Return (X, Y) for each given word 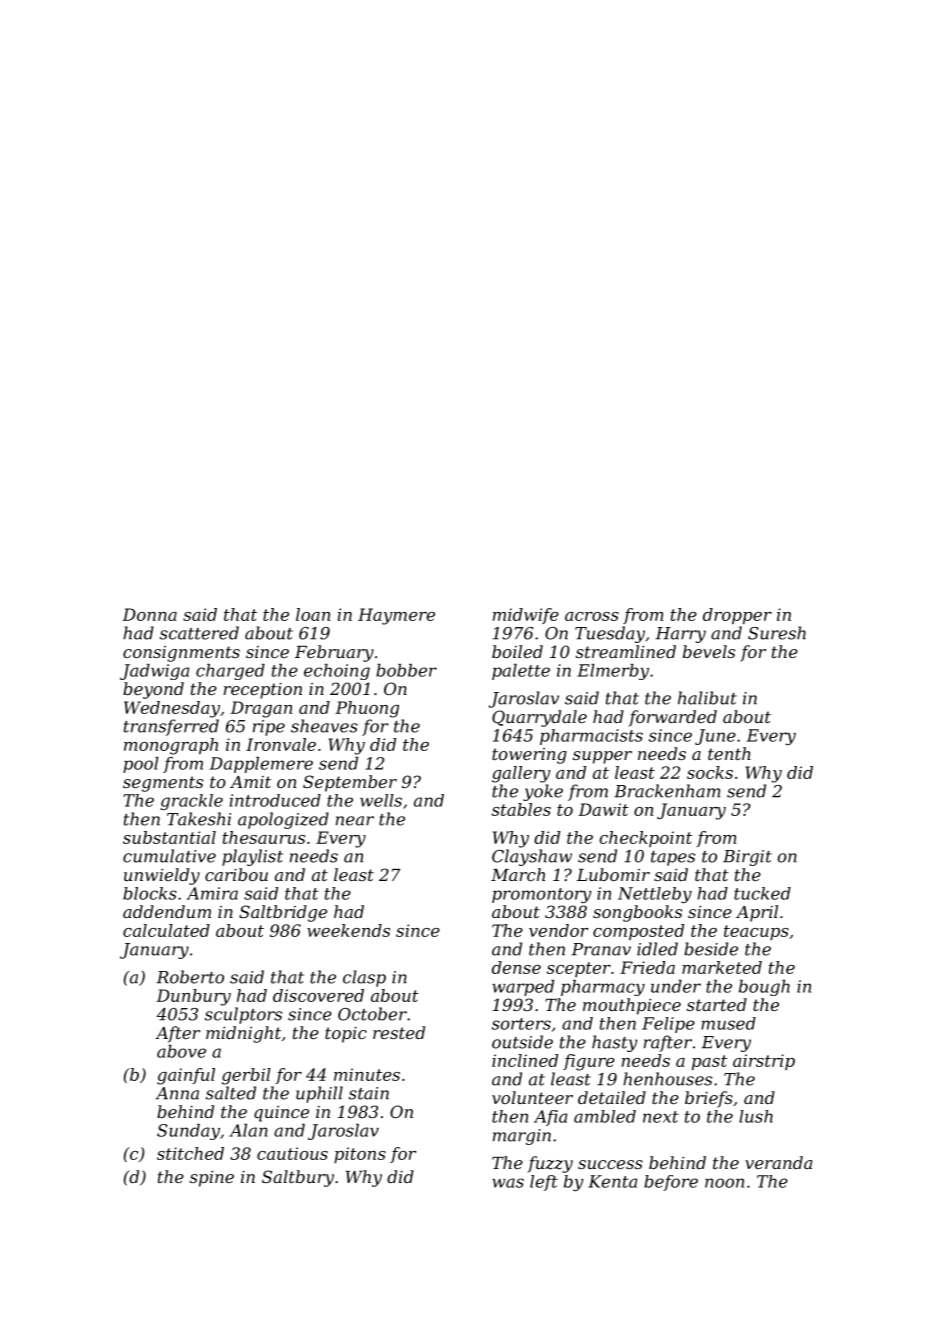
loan (313, 614)
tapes (673, 858)
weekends (348, 930)
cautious (292, 1153)
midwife (526, 616)
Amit (250, 782)
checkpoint (645, 839)
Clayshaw (532, 857)
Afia (550, 1118)
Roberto (190, 977)
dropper (737, 616)
